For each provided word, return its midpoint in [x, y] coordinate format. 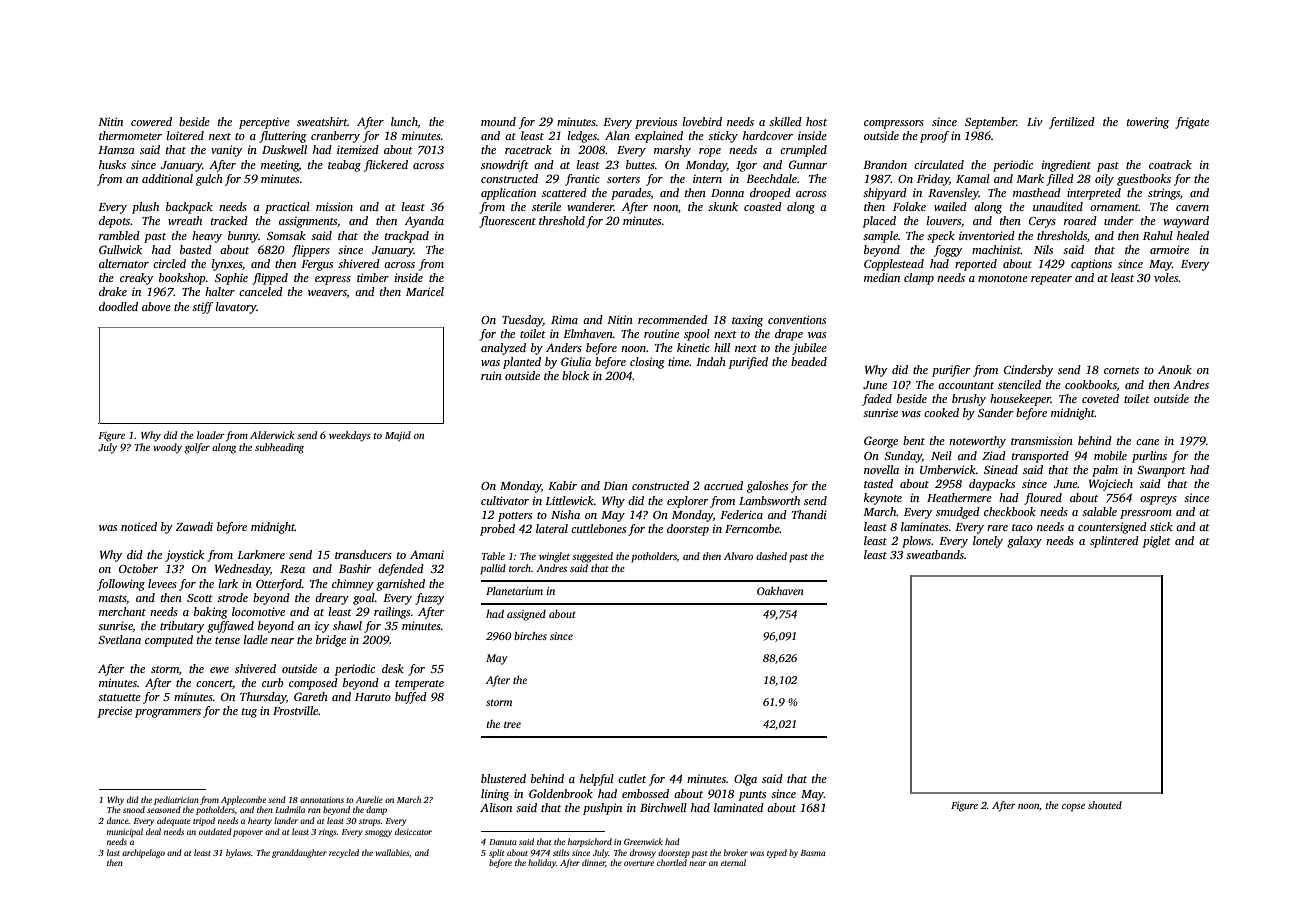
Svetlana [119, 639]
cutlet [632, 778]
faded [877, 400]
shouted [1105, 805]
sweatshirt [322, 121]
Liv [1035, 121]
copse [1073, 808]
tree [512, 724]
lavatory [236, 308]
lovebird [702, 121]
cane [1147, 442]
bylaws [238, 853]
